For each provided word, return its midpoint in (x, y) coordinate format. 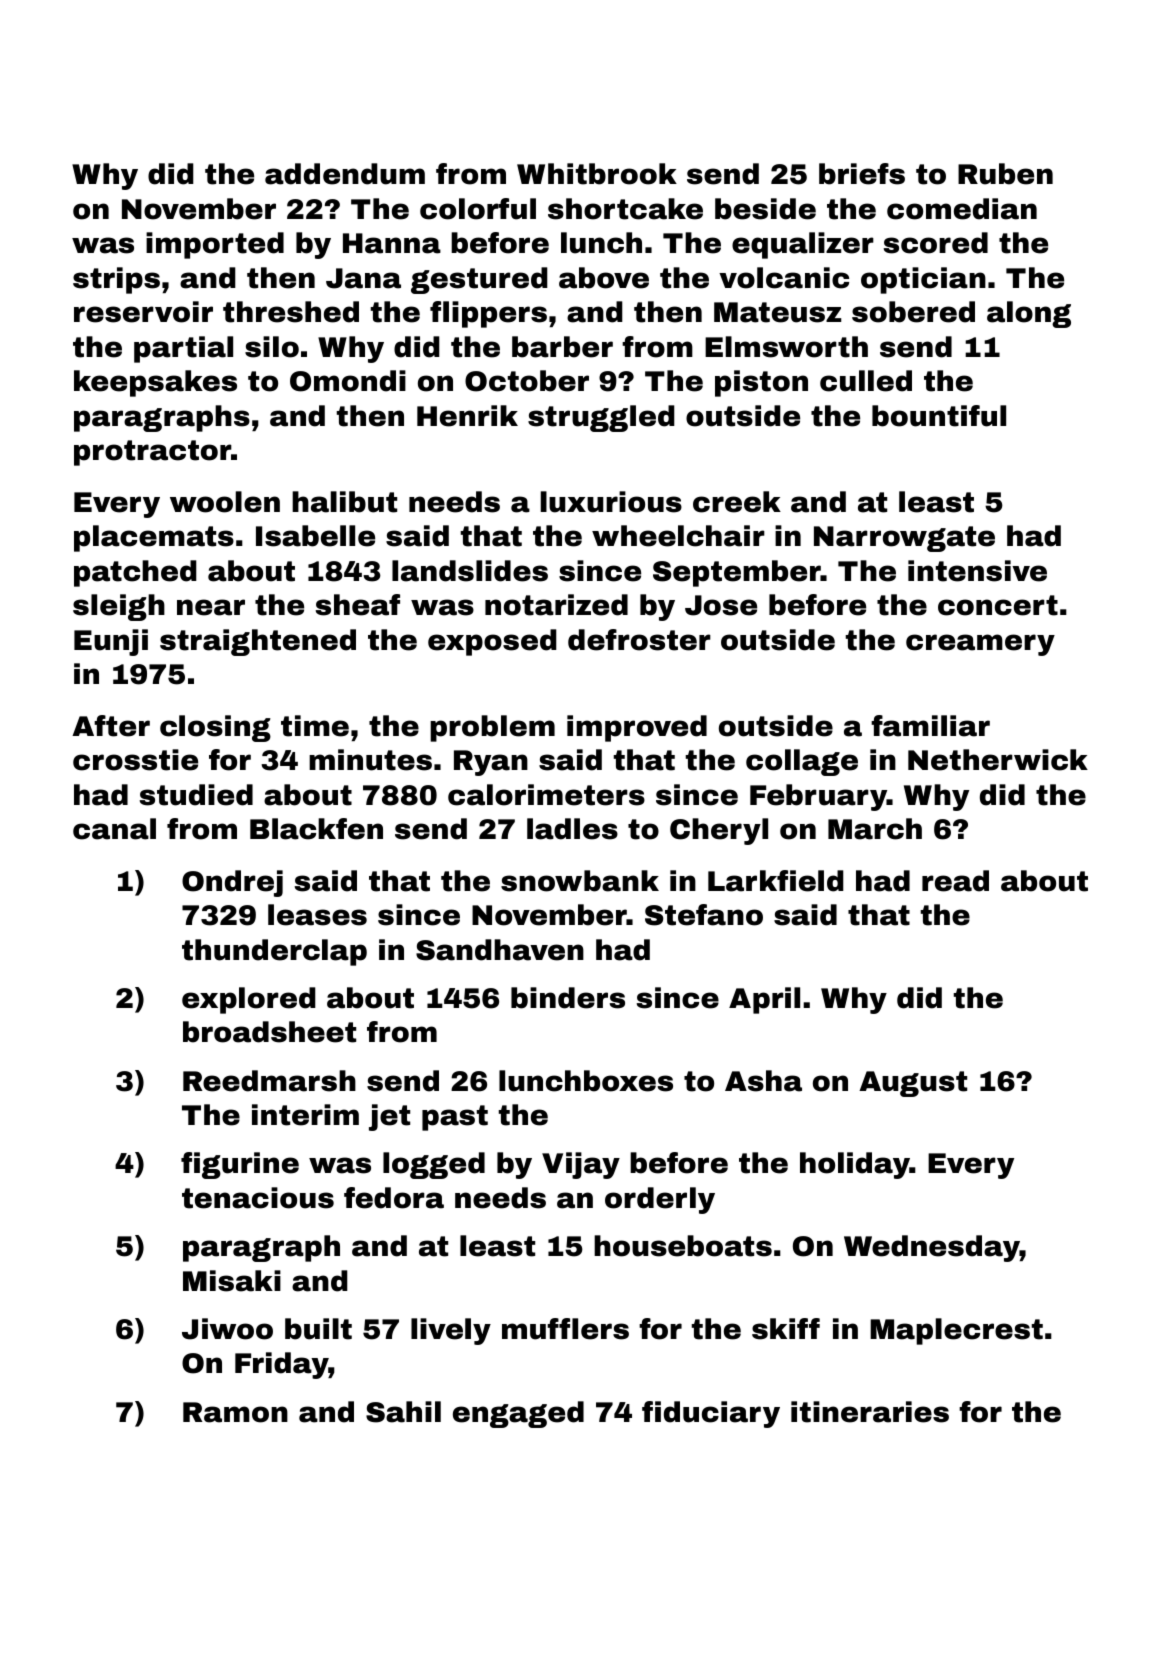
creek (737, 502)
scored (936, 243)
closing (215, 728)
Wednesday (932, 1248)
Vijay (581, 1165)
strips (116, 280)
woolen (225, 502)
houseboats (683, 1246)
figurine (240, 1165)
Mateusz (777, 312)
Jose (721, 605)
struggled (601, 418)
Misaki (232, 1281)
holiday (855, 1165)
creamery (980, 645)
